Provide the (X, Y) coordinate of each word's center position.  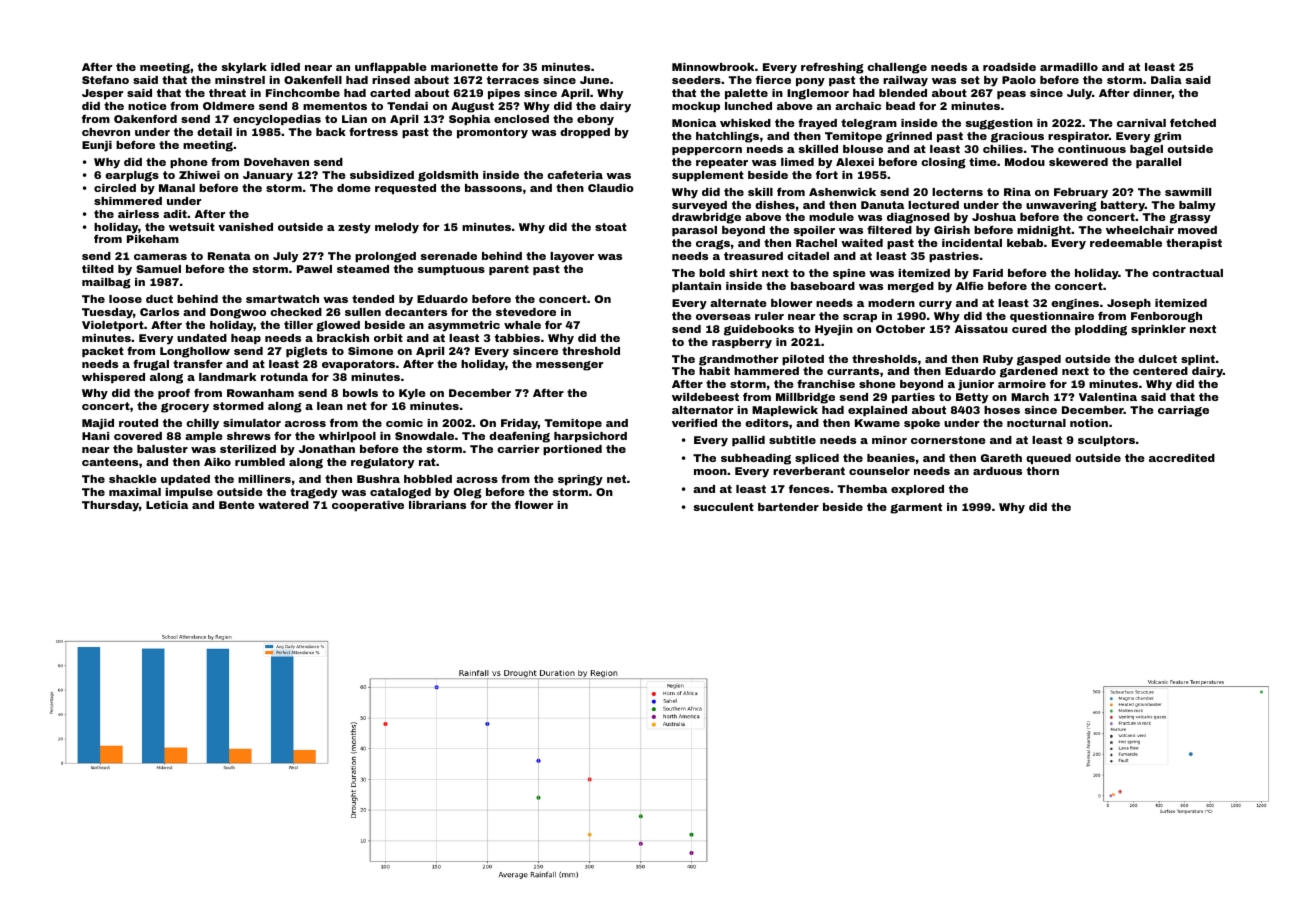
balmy (1197, 206)
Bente (237, 505)
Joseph (1129, 304)
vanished (245, 227)
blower (791, 303)
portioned (572, 450)
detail (214, 132)
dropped (585, 133)
